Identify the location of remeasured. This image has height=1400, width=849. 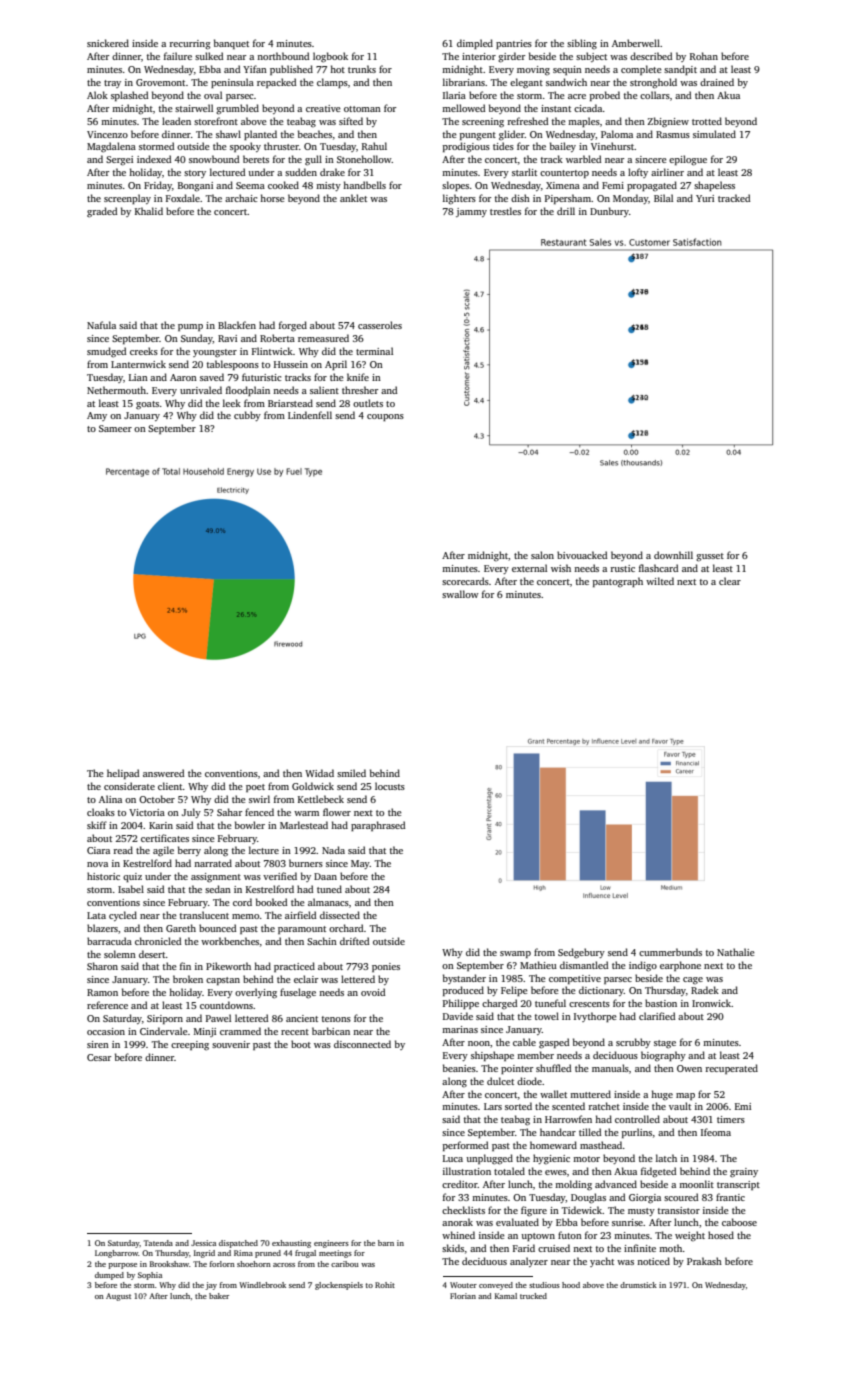
(323, 338).
